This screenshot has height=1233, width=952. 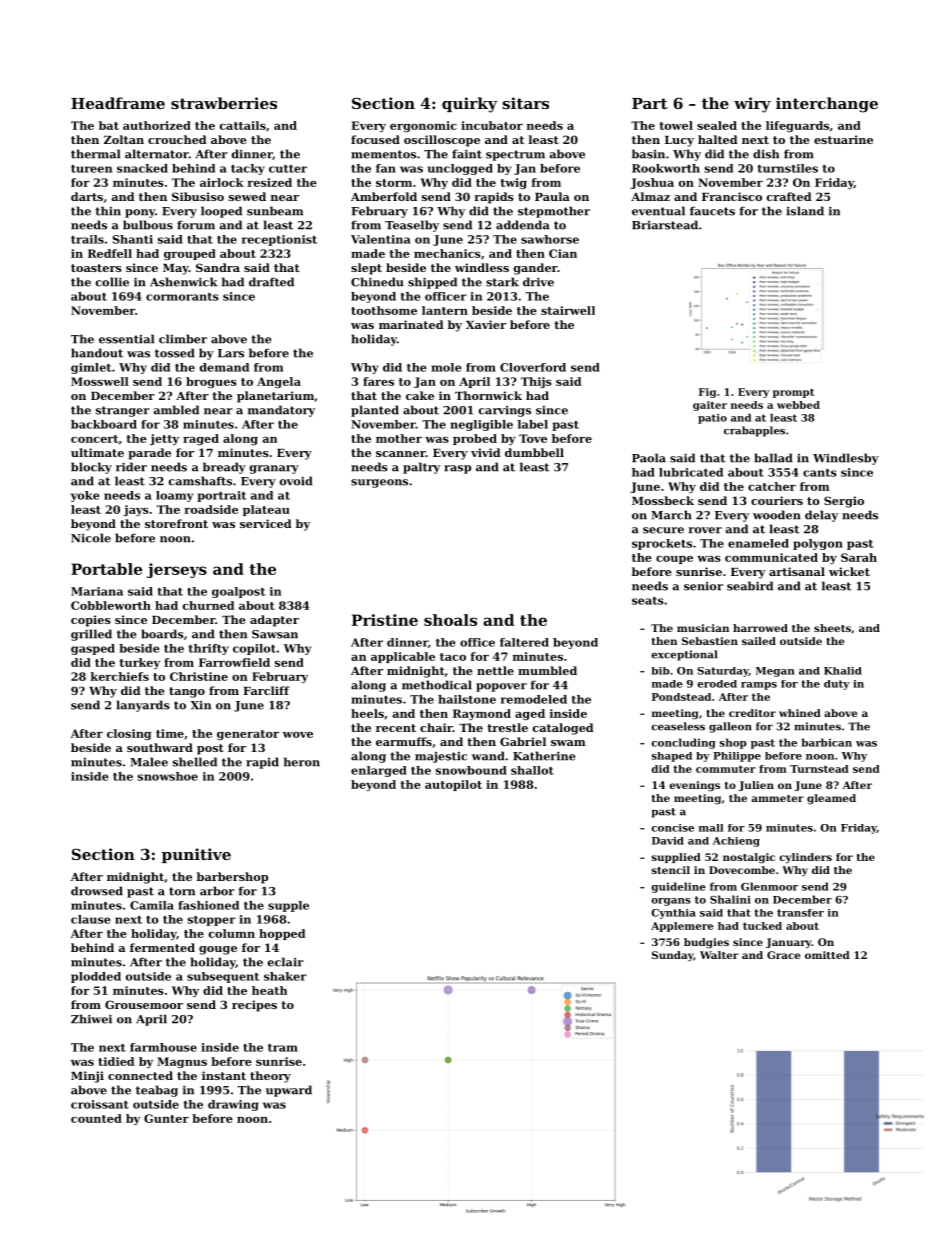 I want to click on airlock, so click(x=222, y=182).
